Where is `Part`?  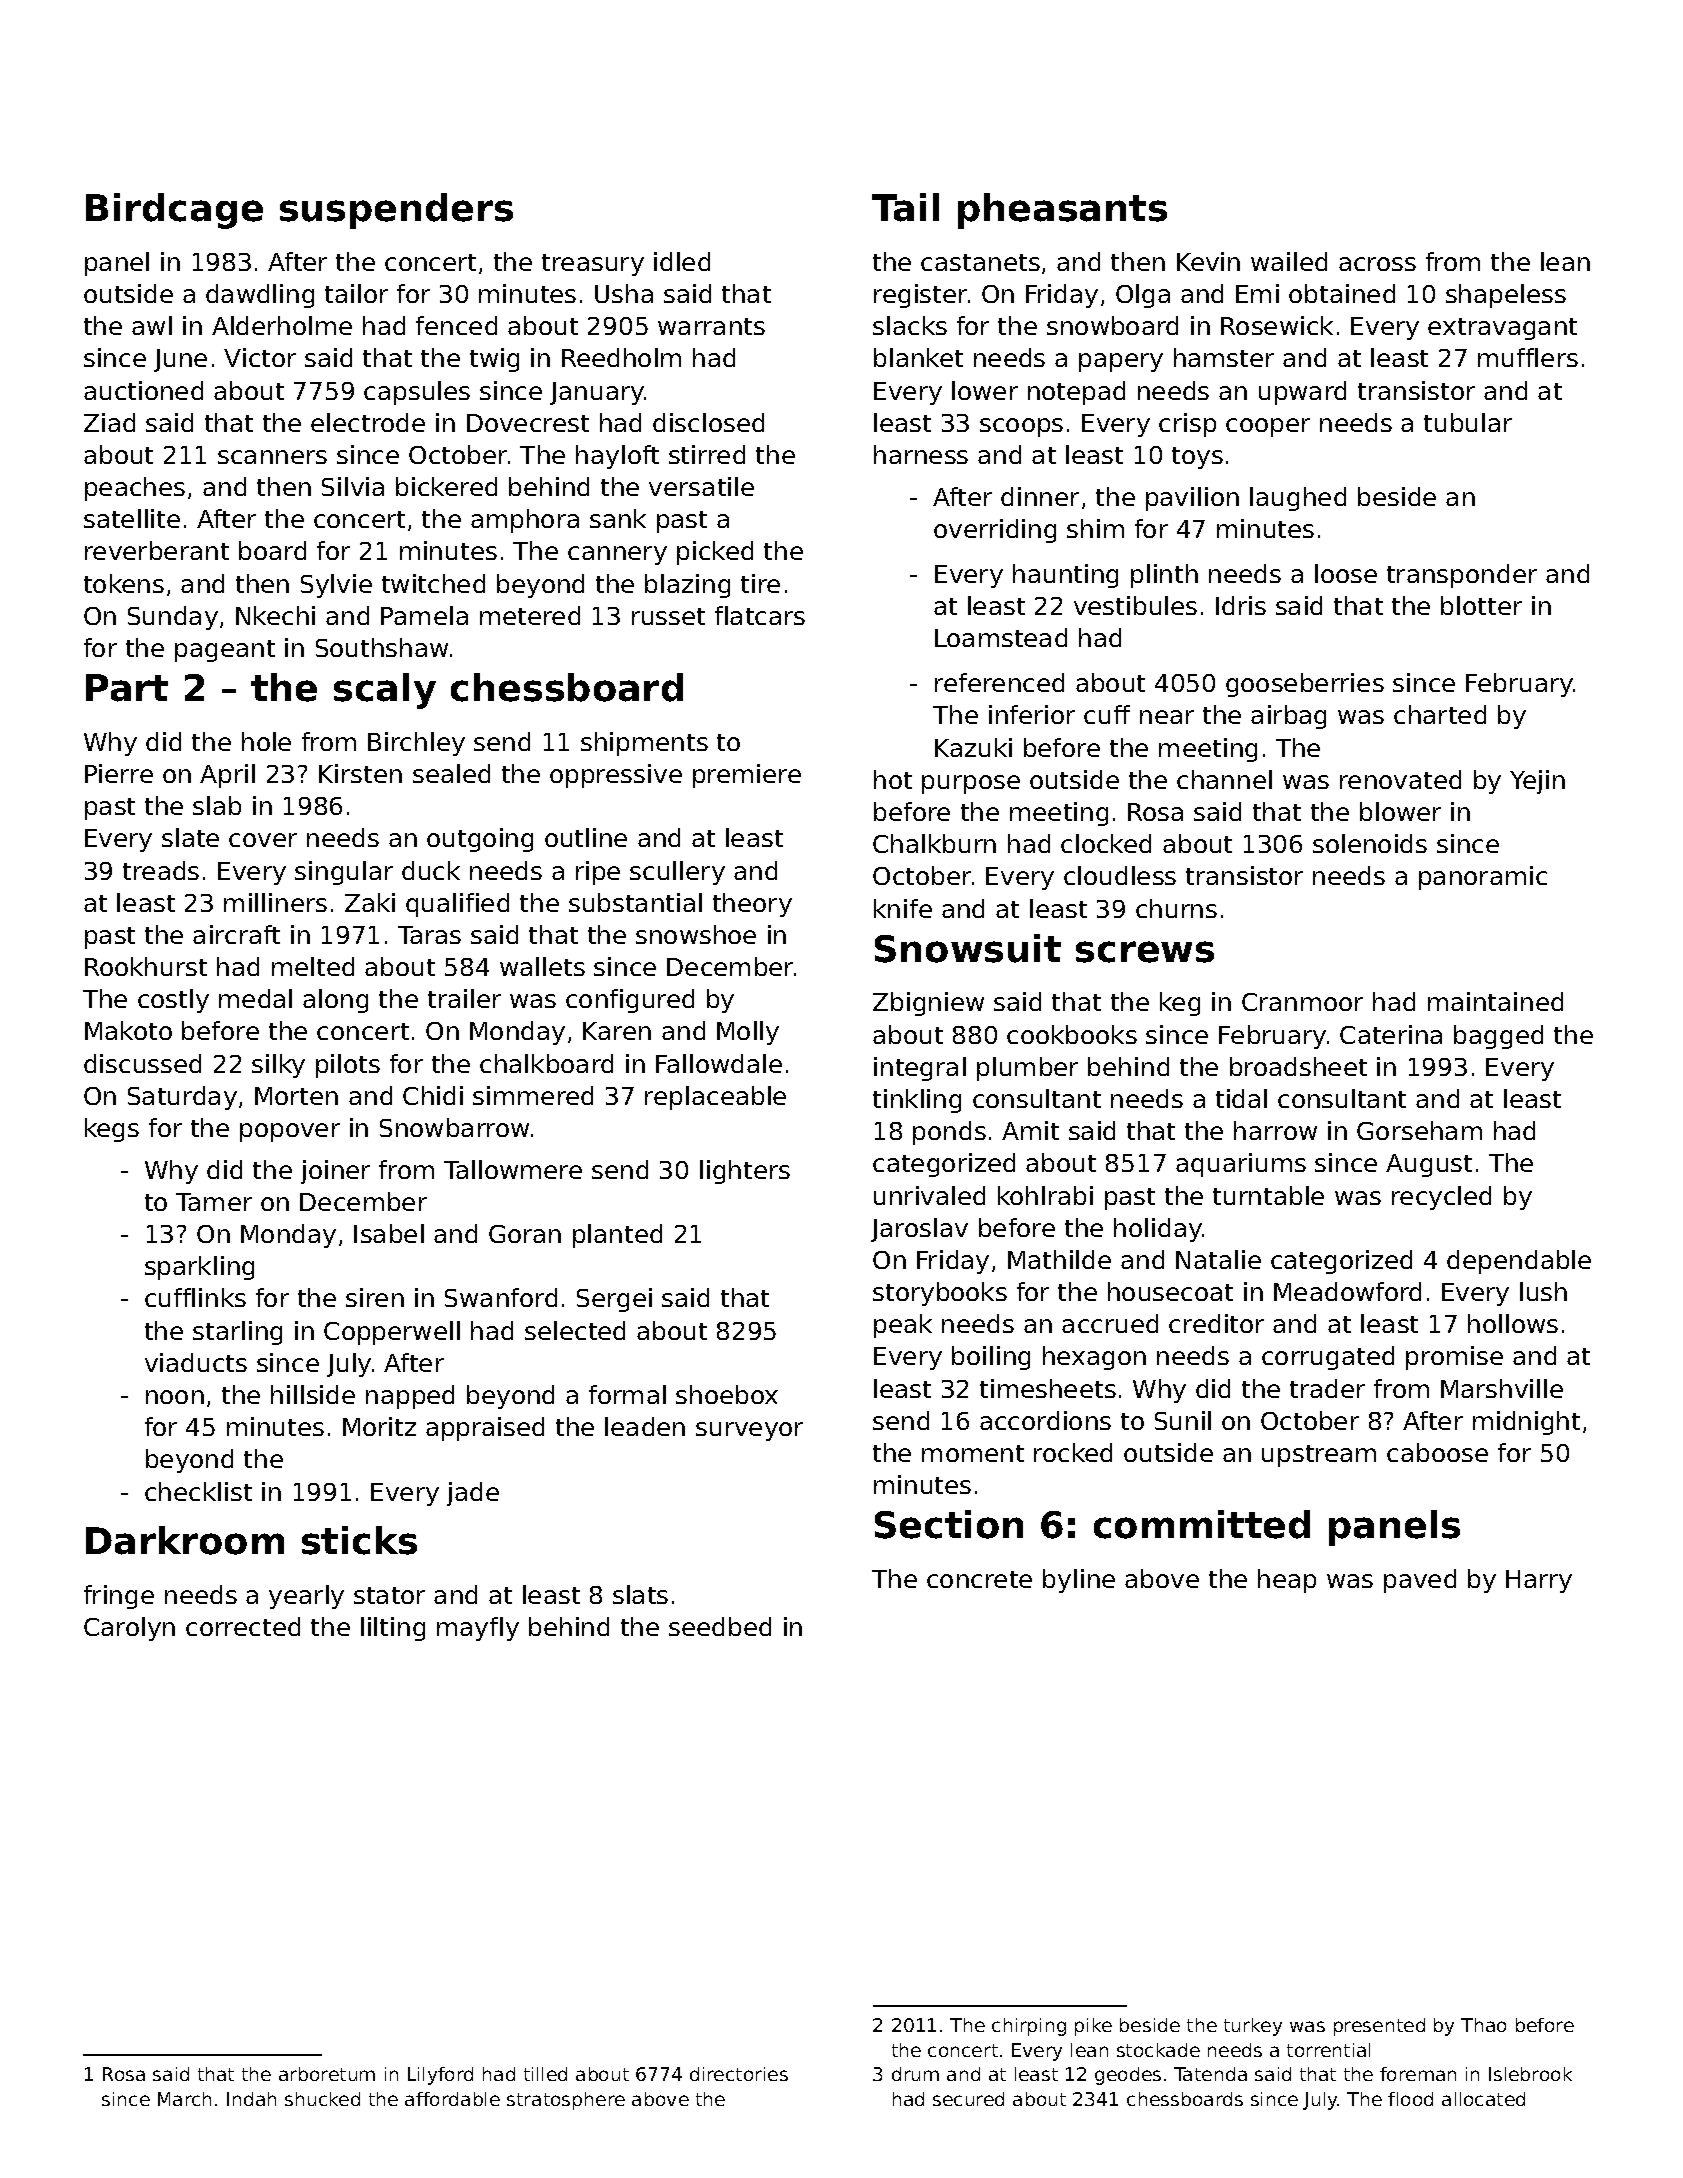
Part is located at coordinates (127, 688).
